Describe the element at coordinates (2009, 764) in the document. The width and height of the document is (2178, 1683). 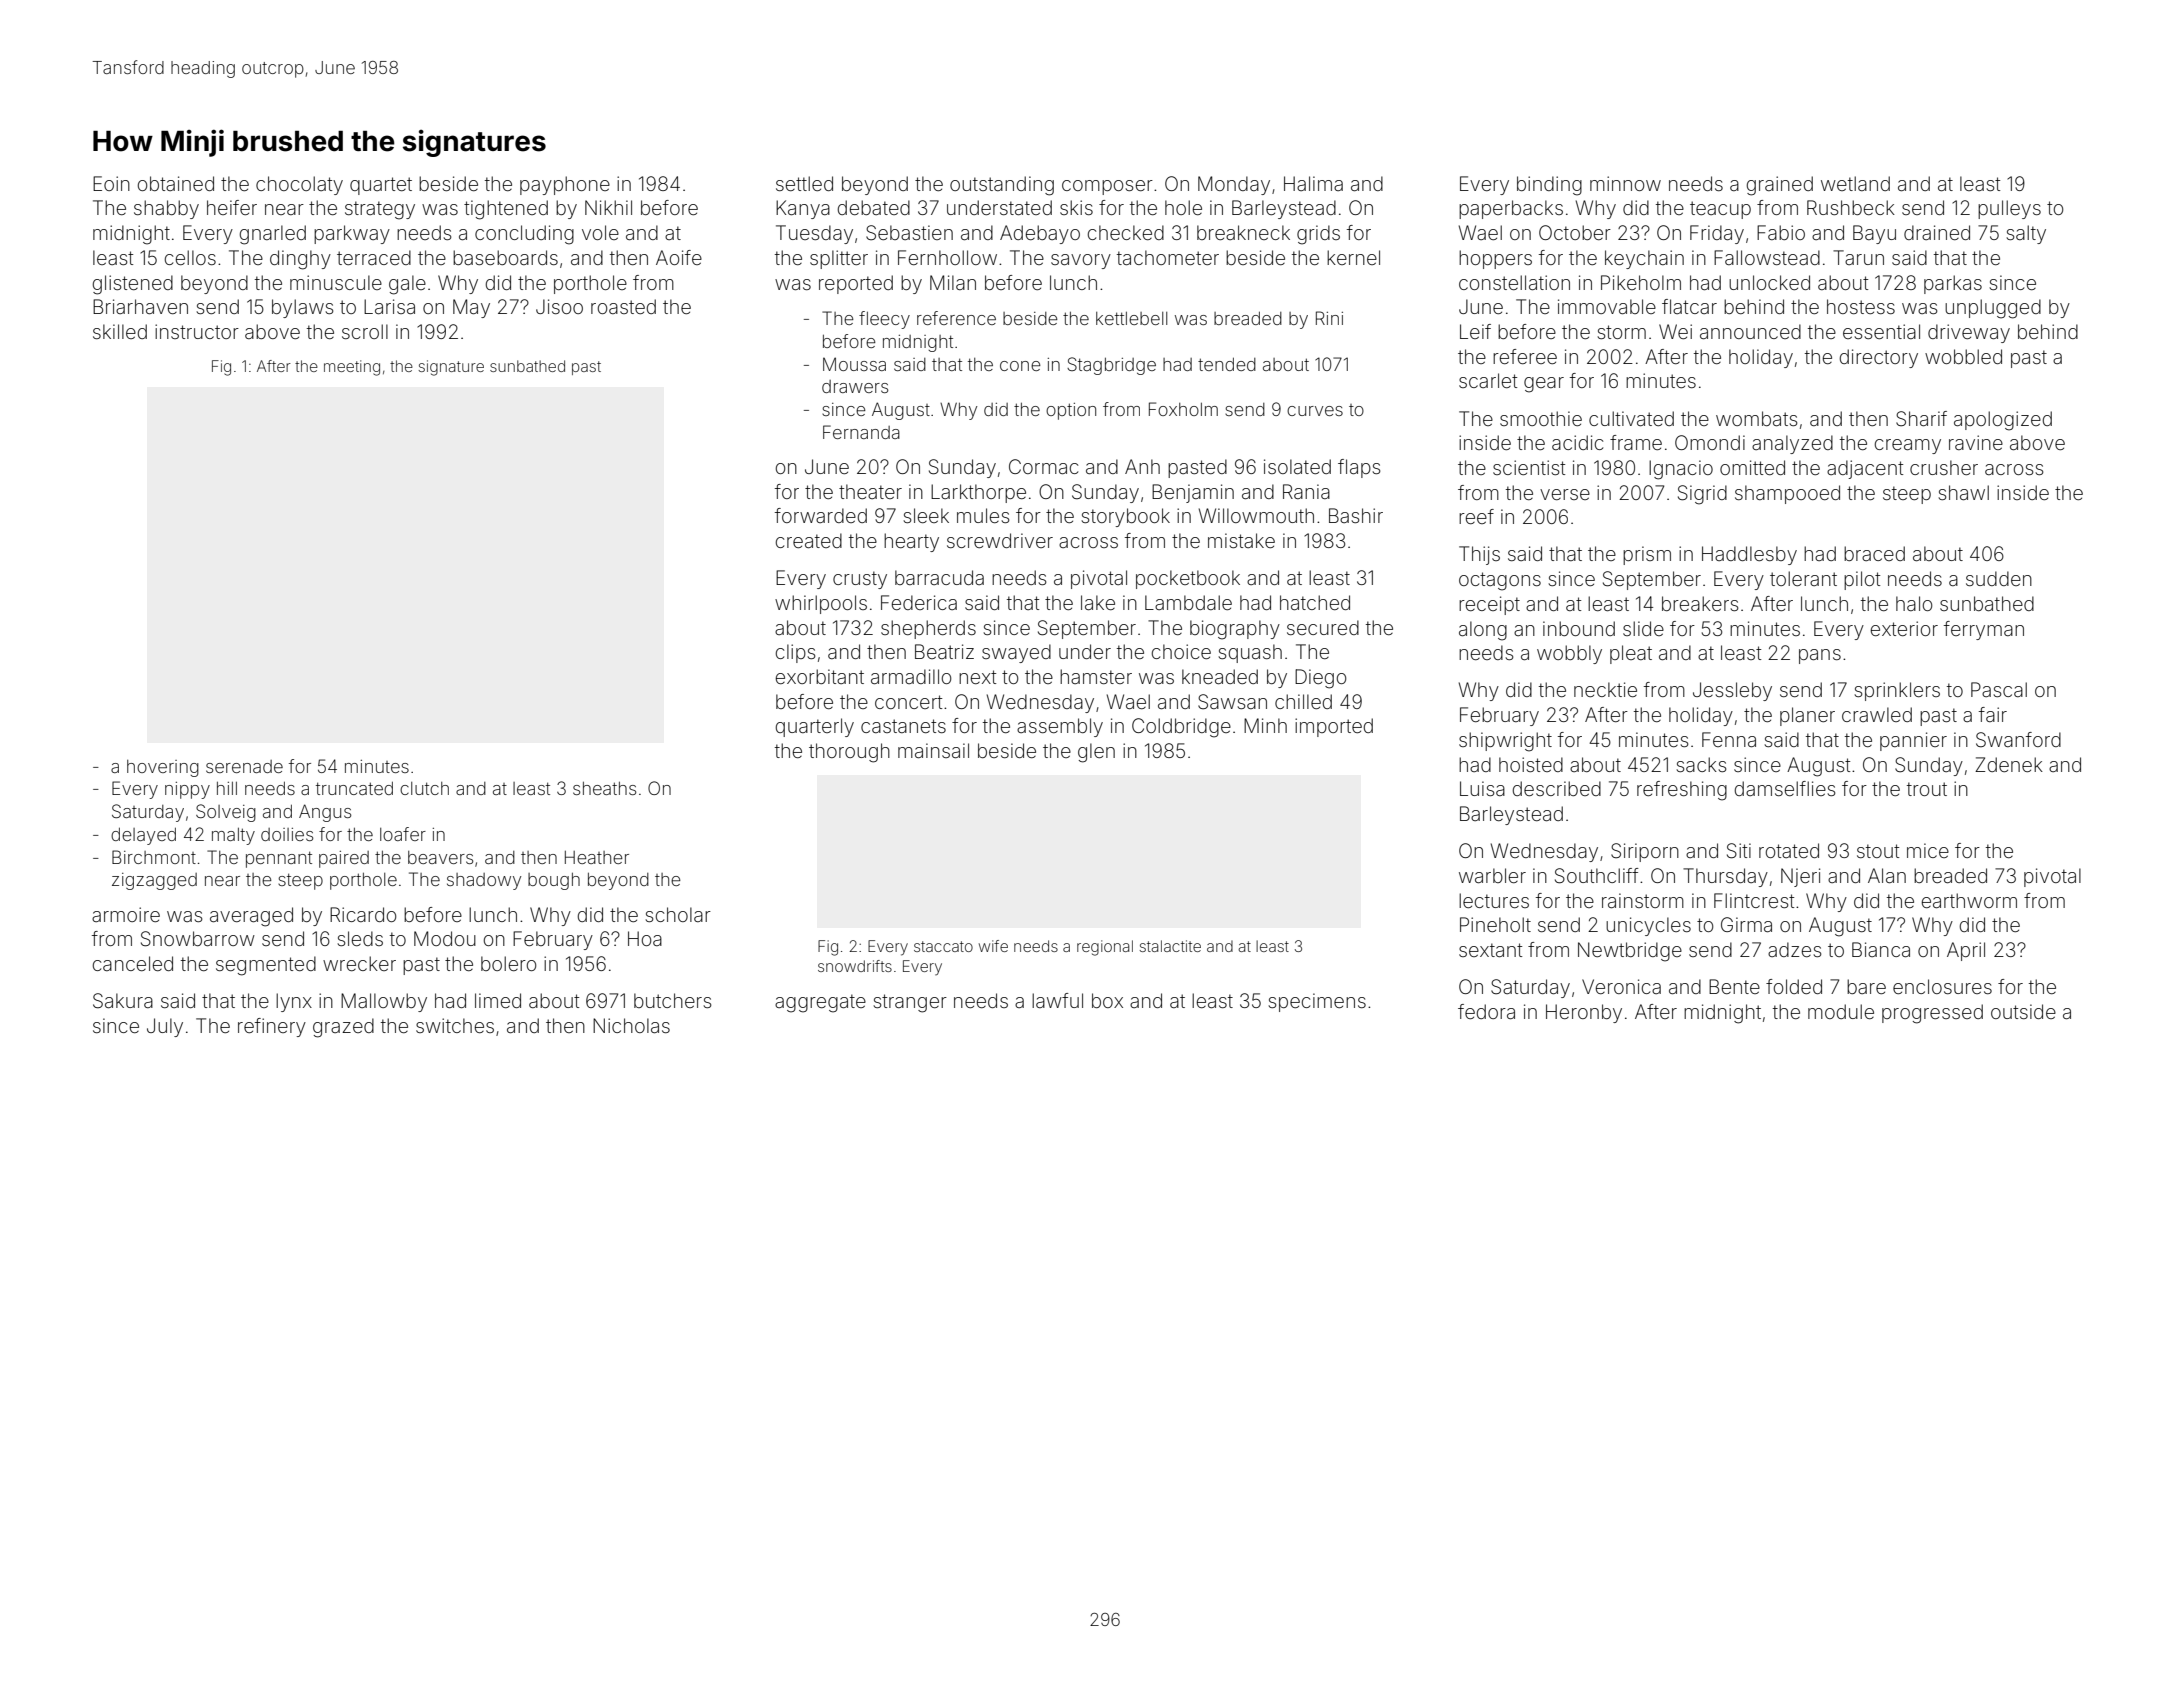
I see `Zdenek` at that location.
